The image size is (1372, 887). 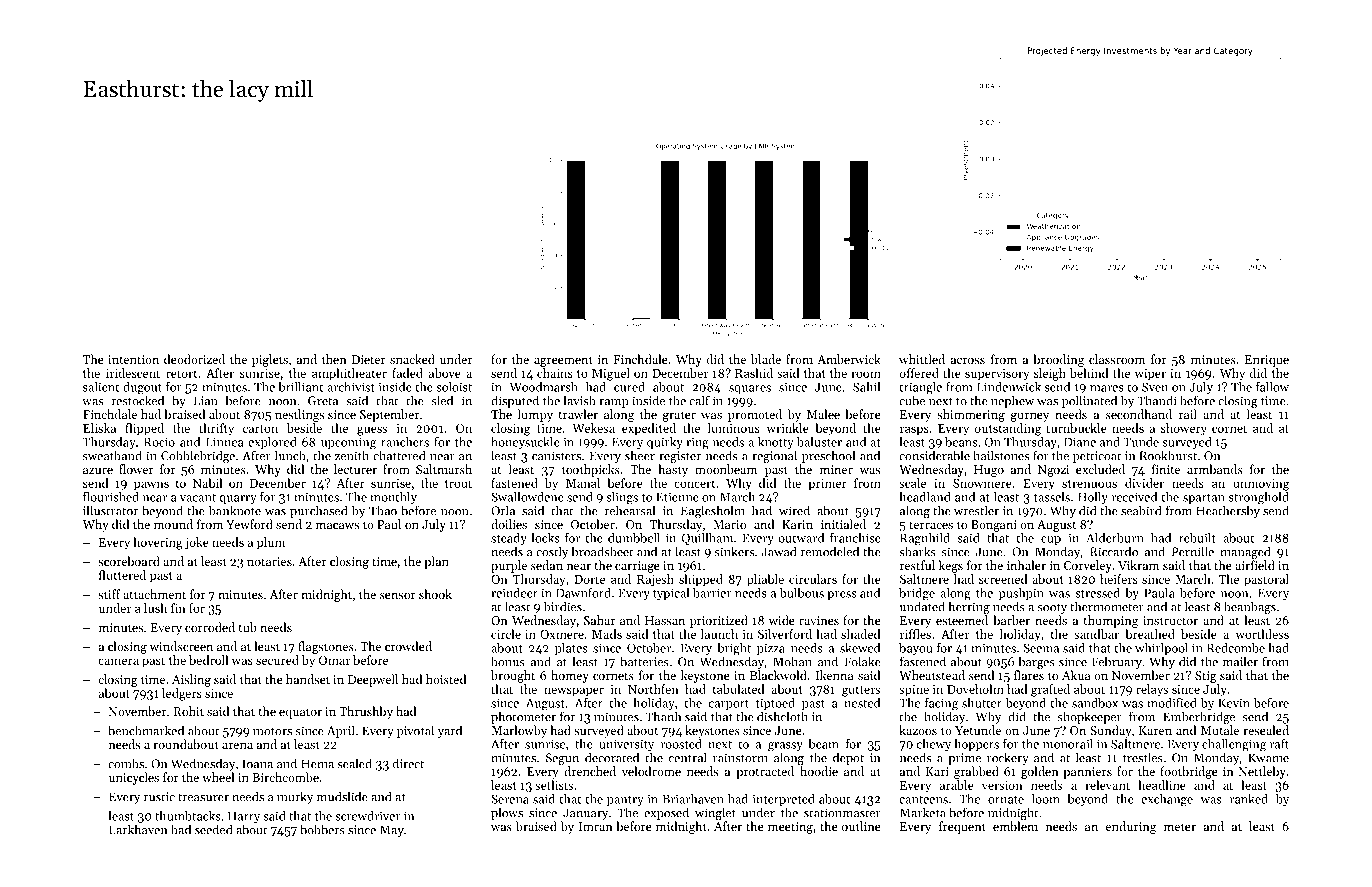 I want to click on fallow, so click(x=1272, y=387).
